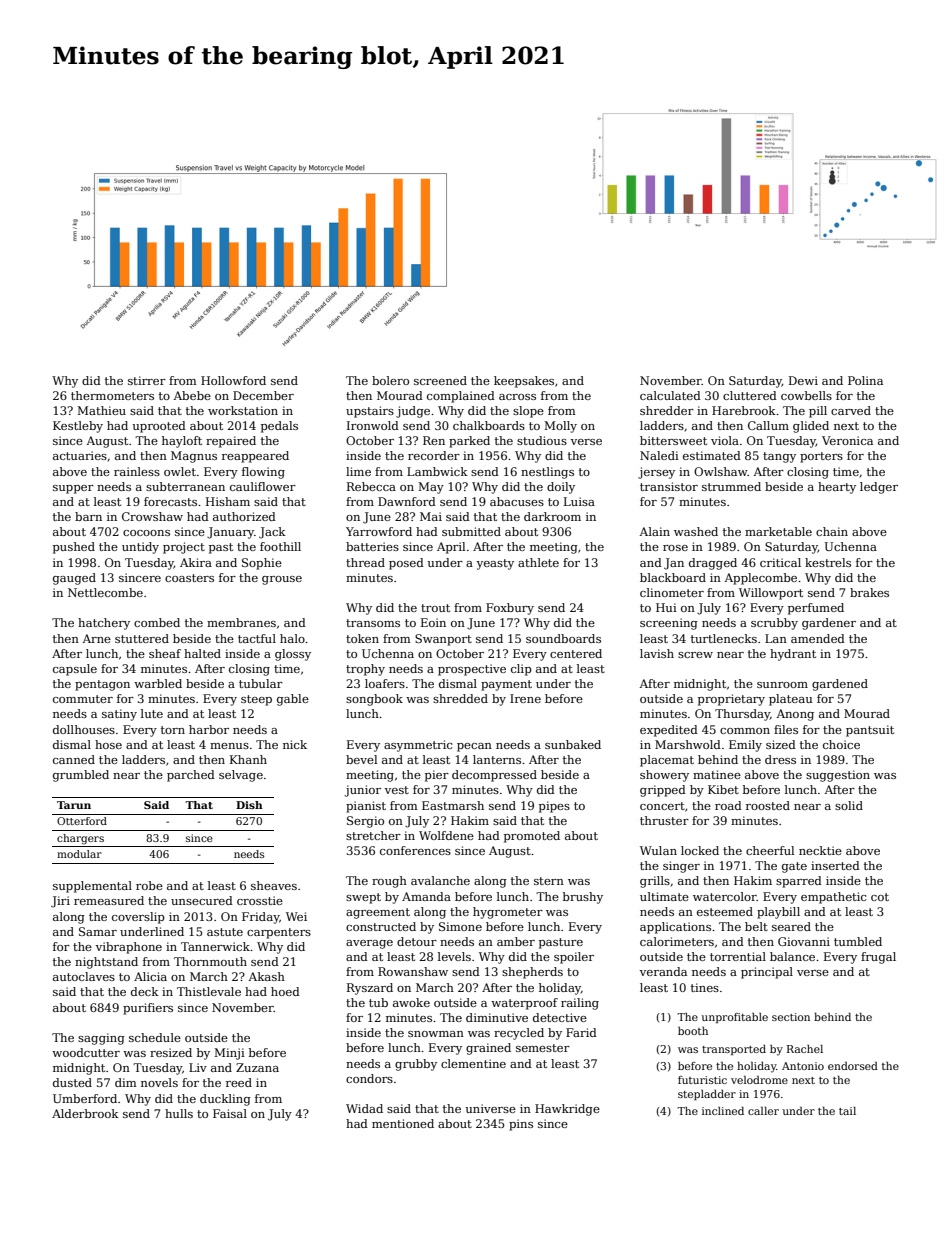  What do you see at coordinates (700, 850) in the screenshot?
I see `locked` at bounding box center [700, 850].
